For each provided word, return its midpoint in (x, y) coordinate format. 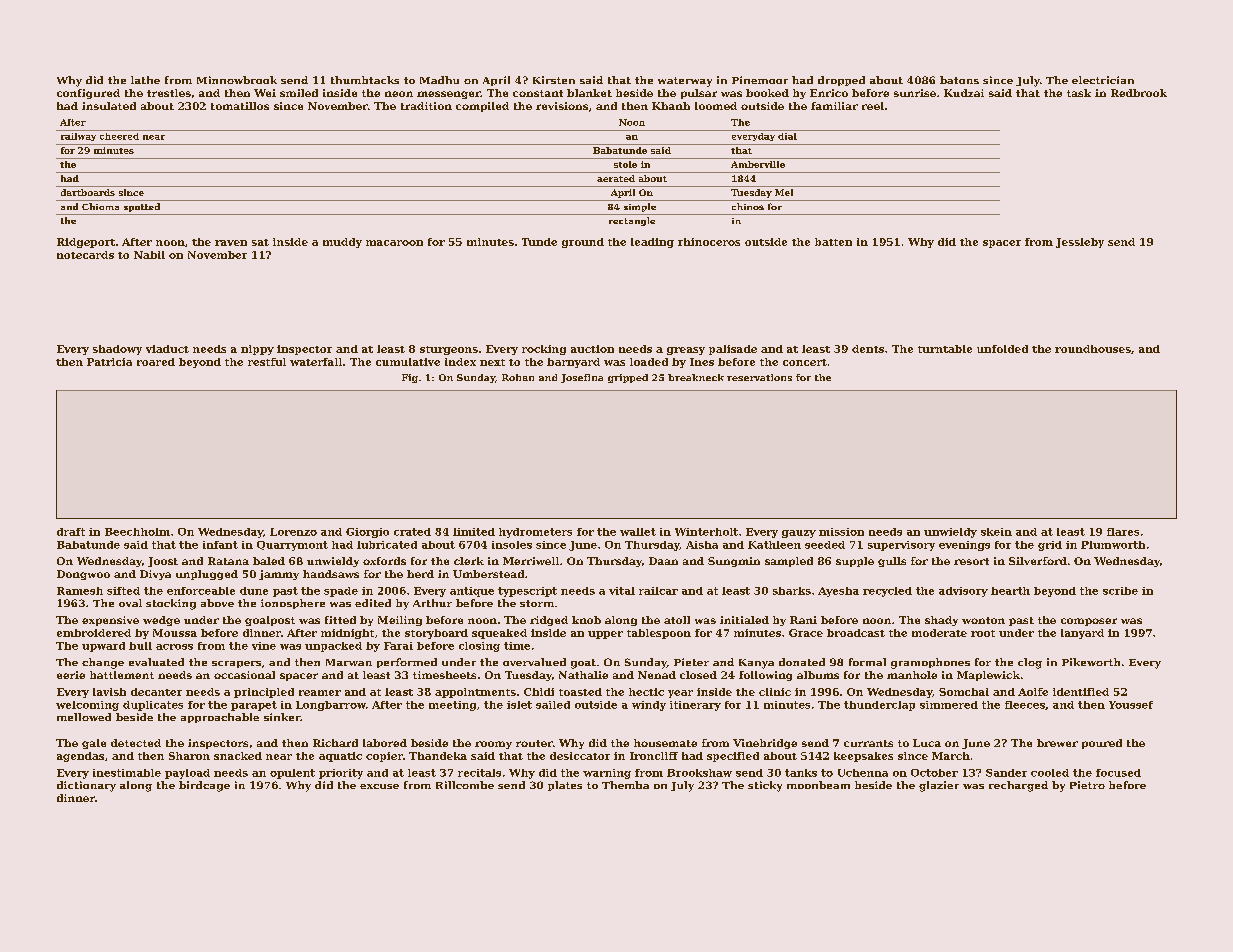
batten (833, 242)
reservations (759, 377)
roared (156, 362)
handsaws (331, 574)
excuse (379, 786)
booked (767, 93)
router (534, 743)
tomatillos (240, 106)
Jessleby (1080, 243)
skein (996, 532)
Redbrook (1139, 93)
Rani (803, 620)
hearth (1010, 591)
